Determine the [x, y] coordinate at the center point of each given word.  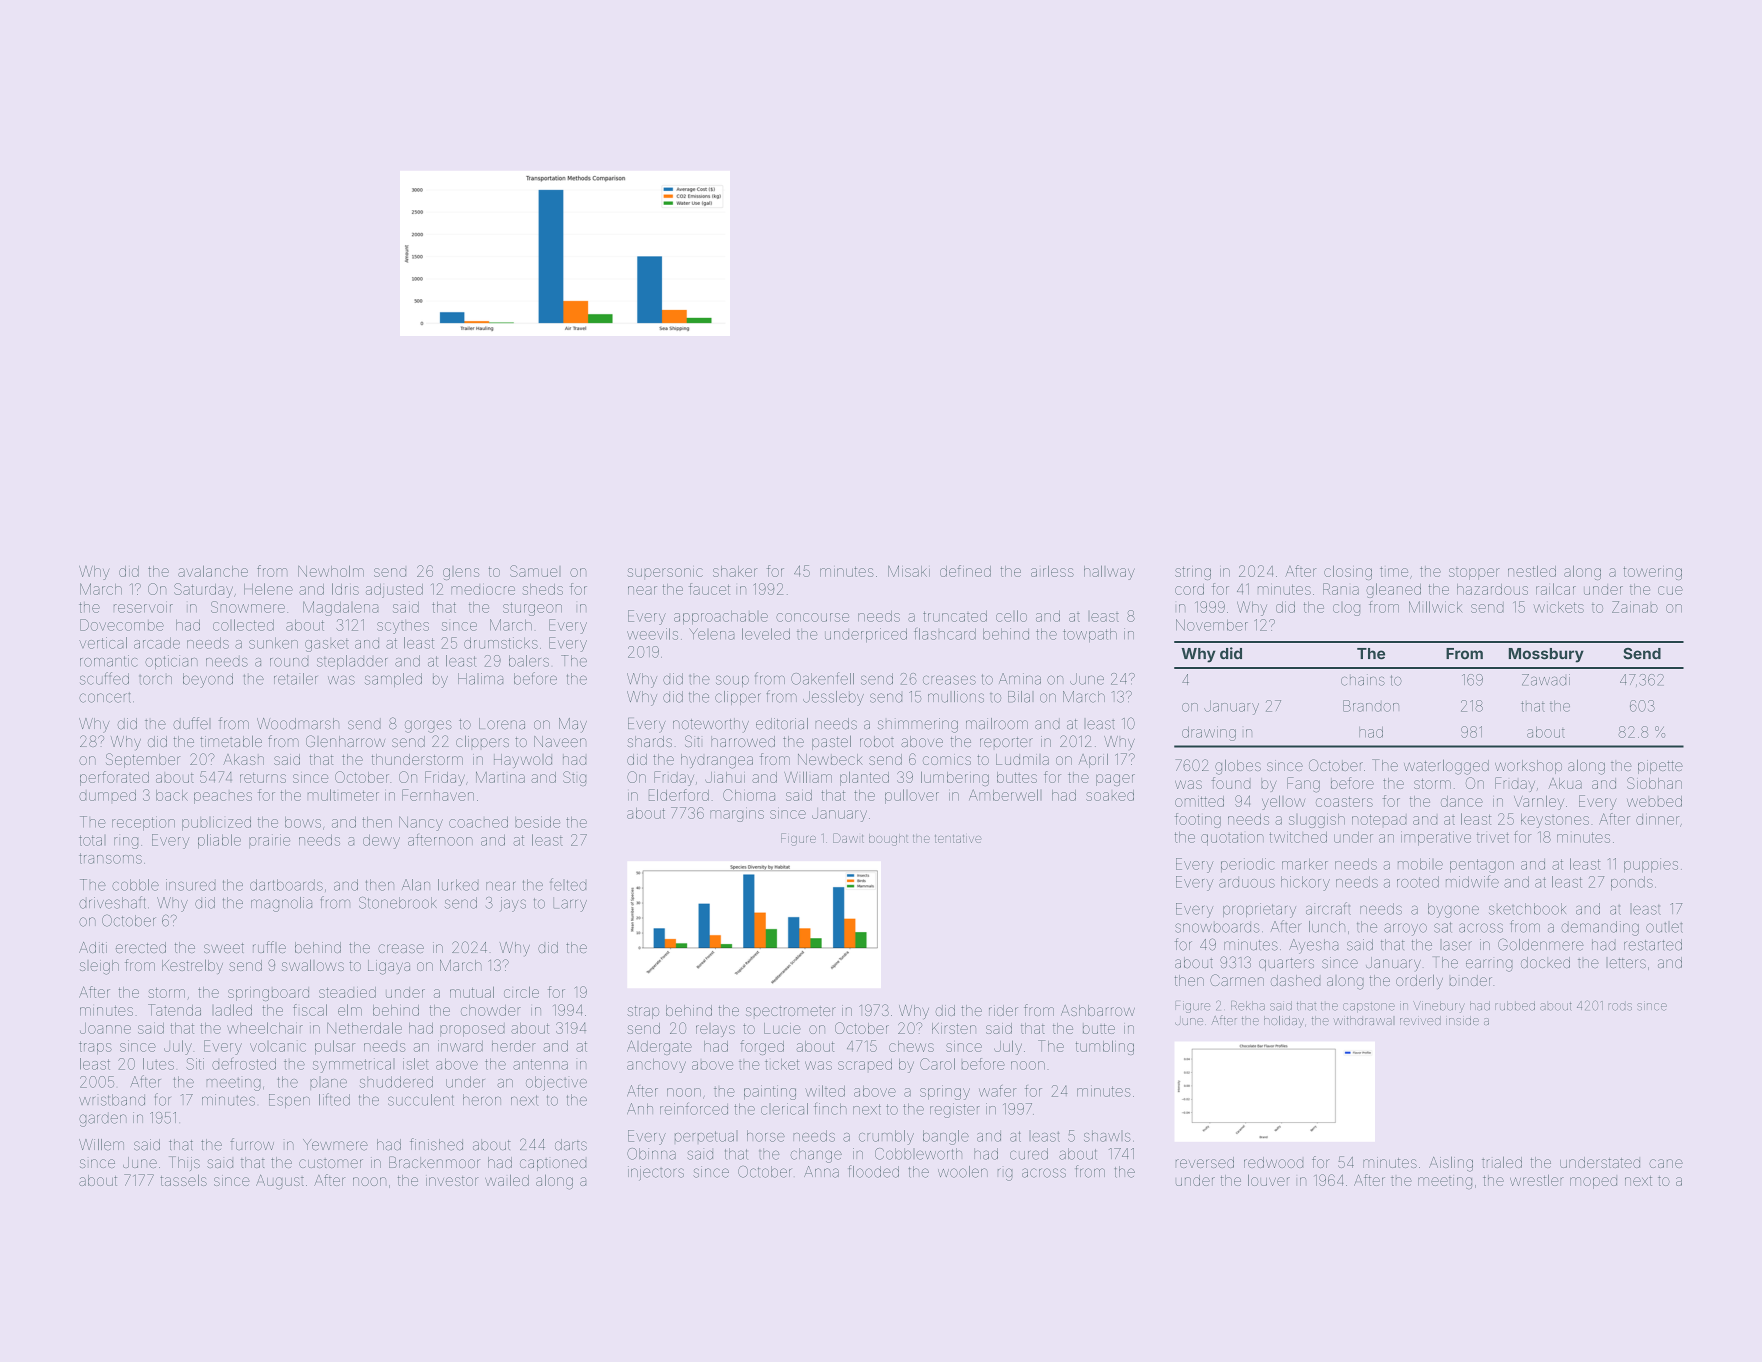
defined [965, 571]
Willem [101, 1145]
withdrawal [1364, 1020]
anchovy [656, 1066]
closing [1348, 572]
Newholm [331, 571]
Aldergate [659, 1047]
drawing [1209, 733]
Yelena [712, 634]
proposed [472, 1030]
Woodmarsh [298, 724]
